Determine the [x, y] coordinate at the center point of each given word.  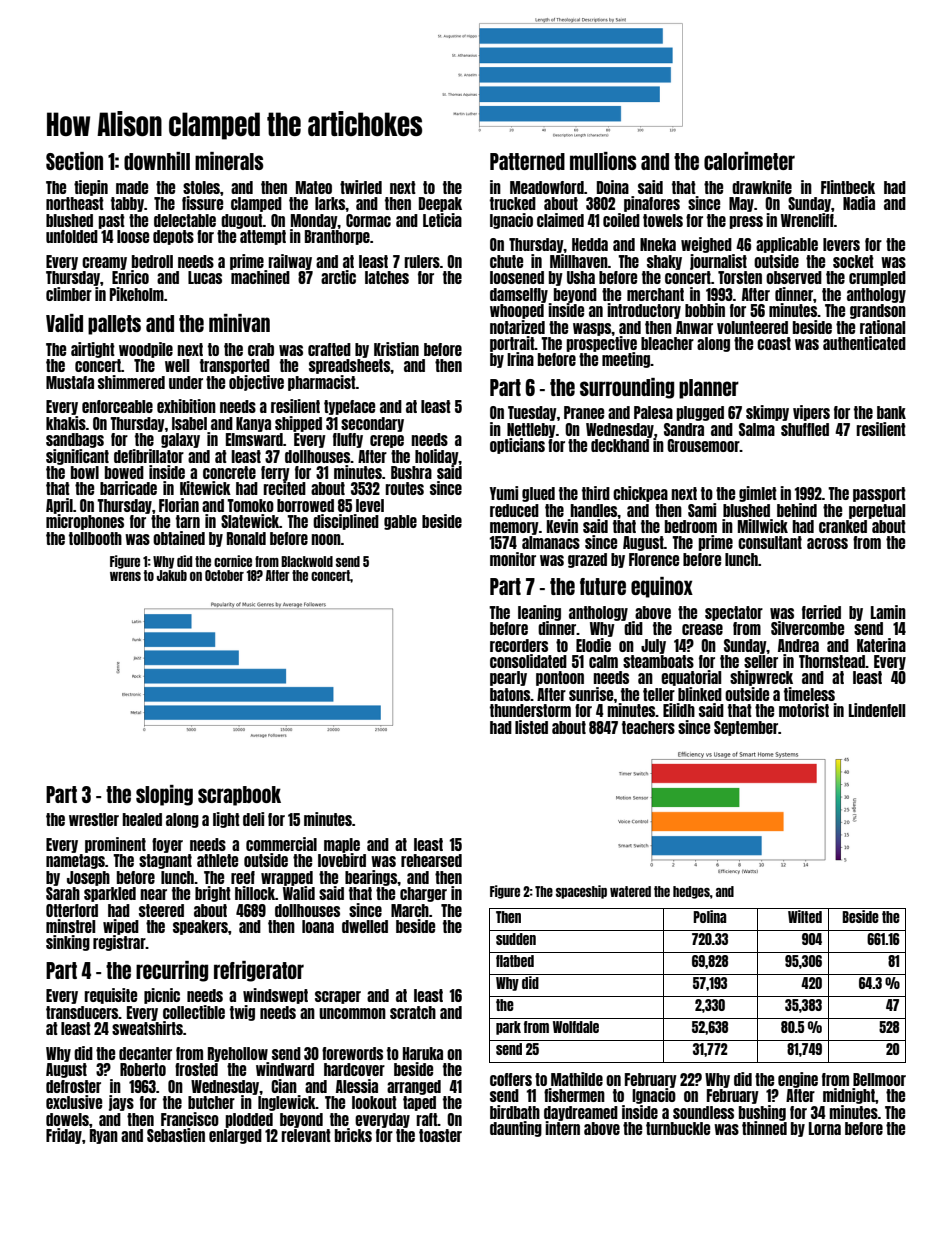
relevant [306, 1135]
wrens [125, 576]
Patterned [527, 161]
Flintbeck [848, 187]
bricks [353, 1135]
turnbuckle [678, 1128]
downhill [157, 161]
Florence [654, 559]
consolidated [528, 661]
